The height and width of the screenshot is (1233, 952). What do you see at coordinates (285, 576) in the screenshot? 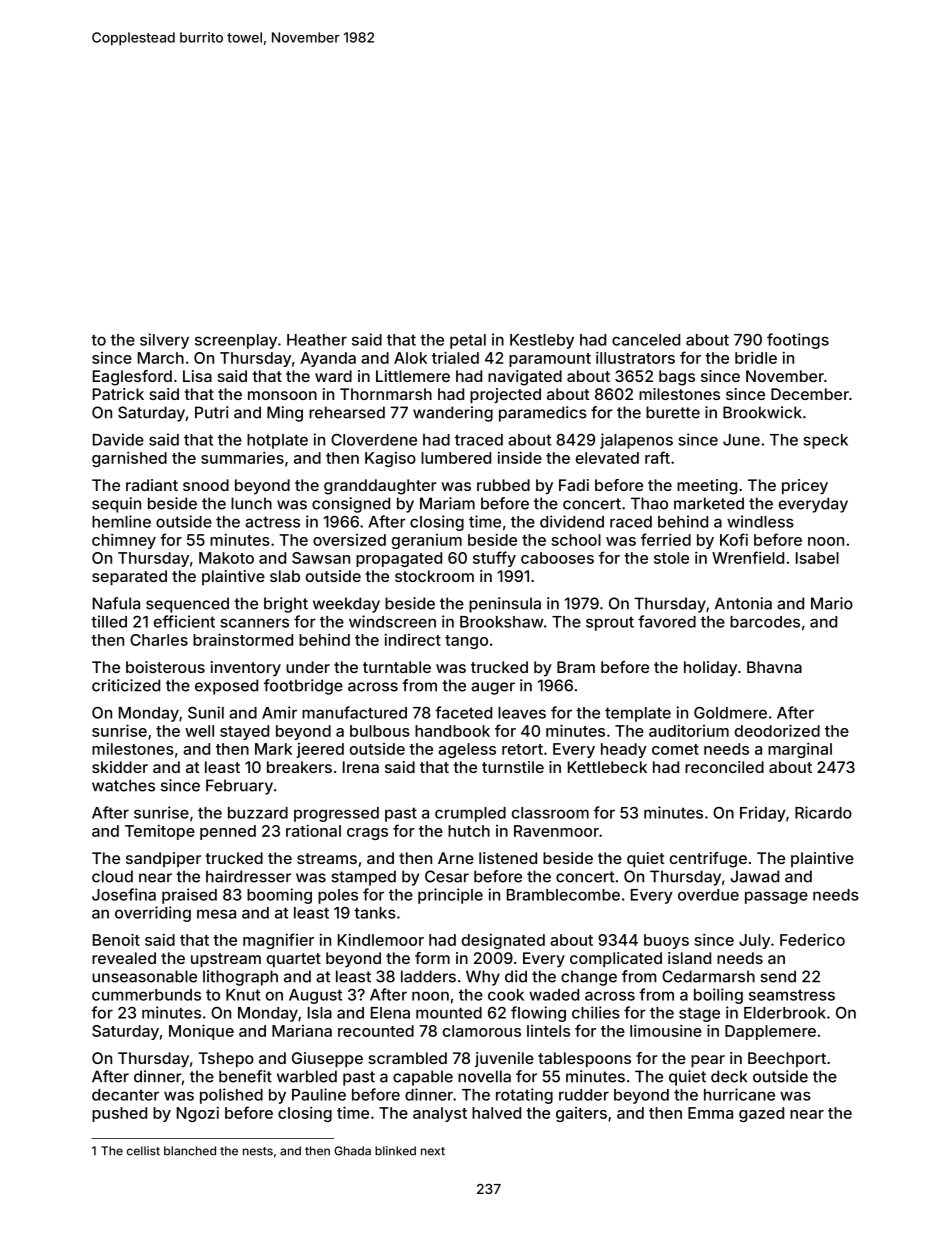
I see `slab` at bounding box center [285, 576].
